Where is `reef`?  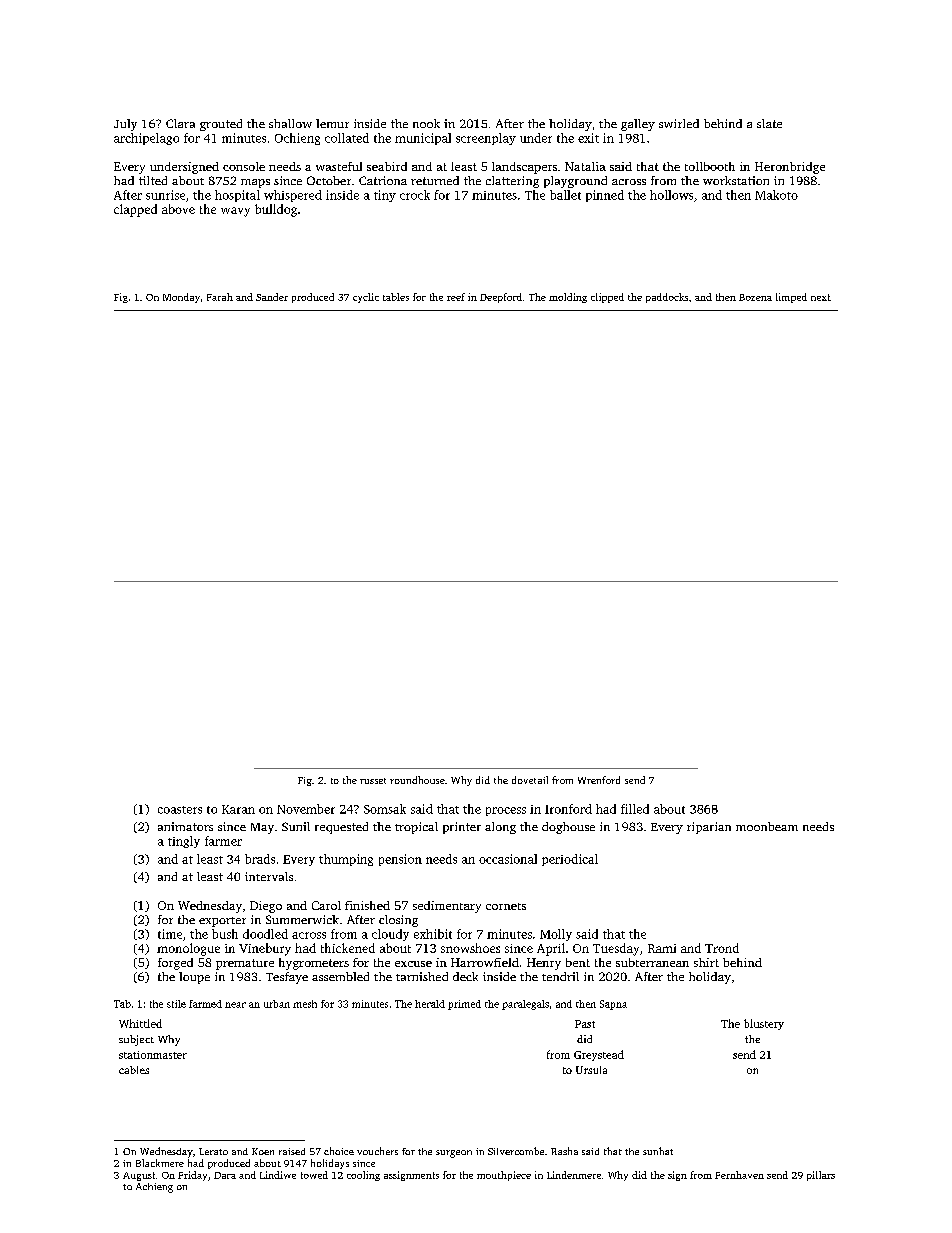 reef is located at coordinates (456, 297).
